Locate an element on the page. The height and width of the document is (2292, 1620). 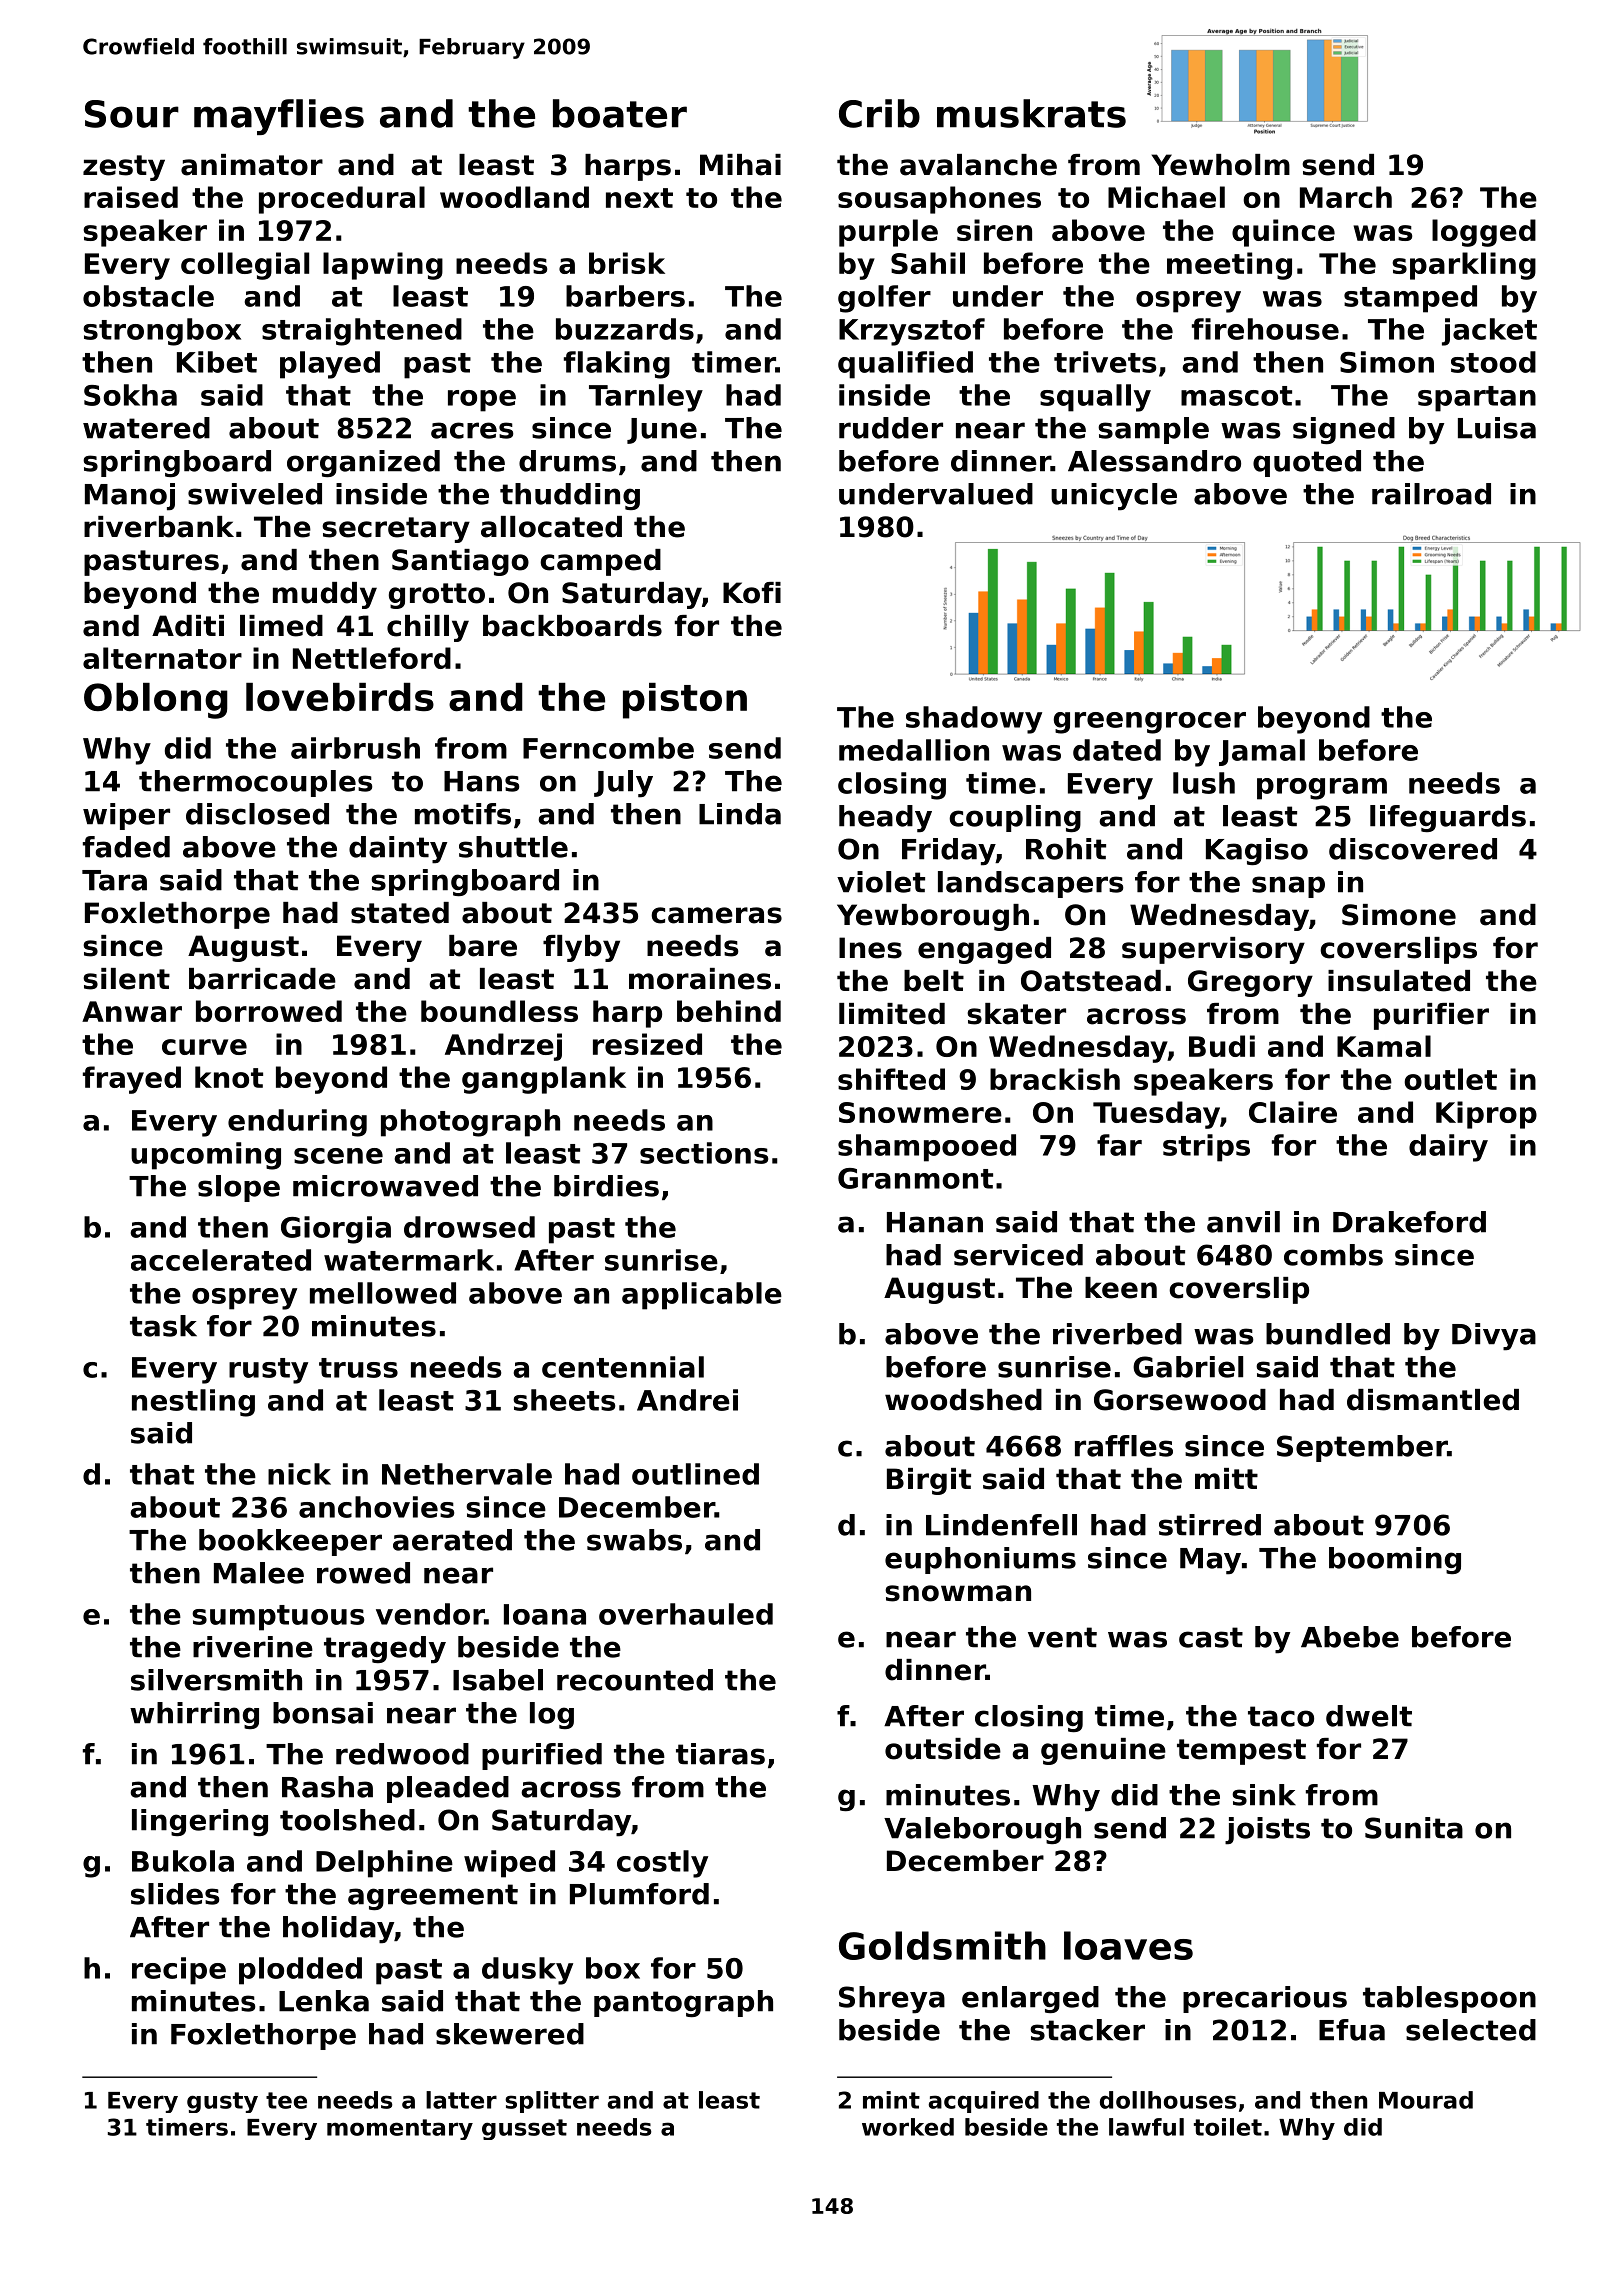
Birgit is located at coordinates (929, 1481).
